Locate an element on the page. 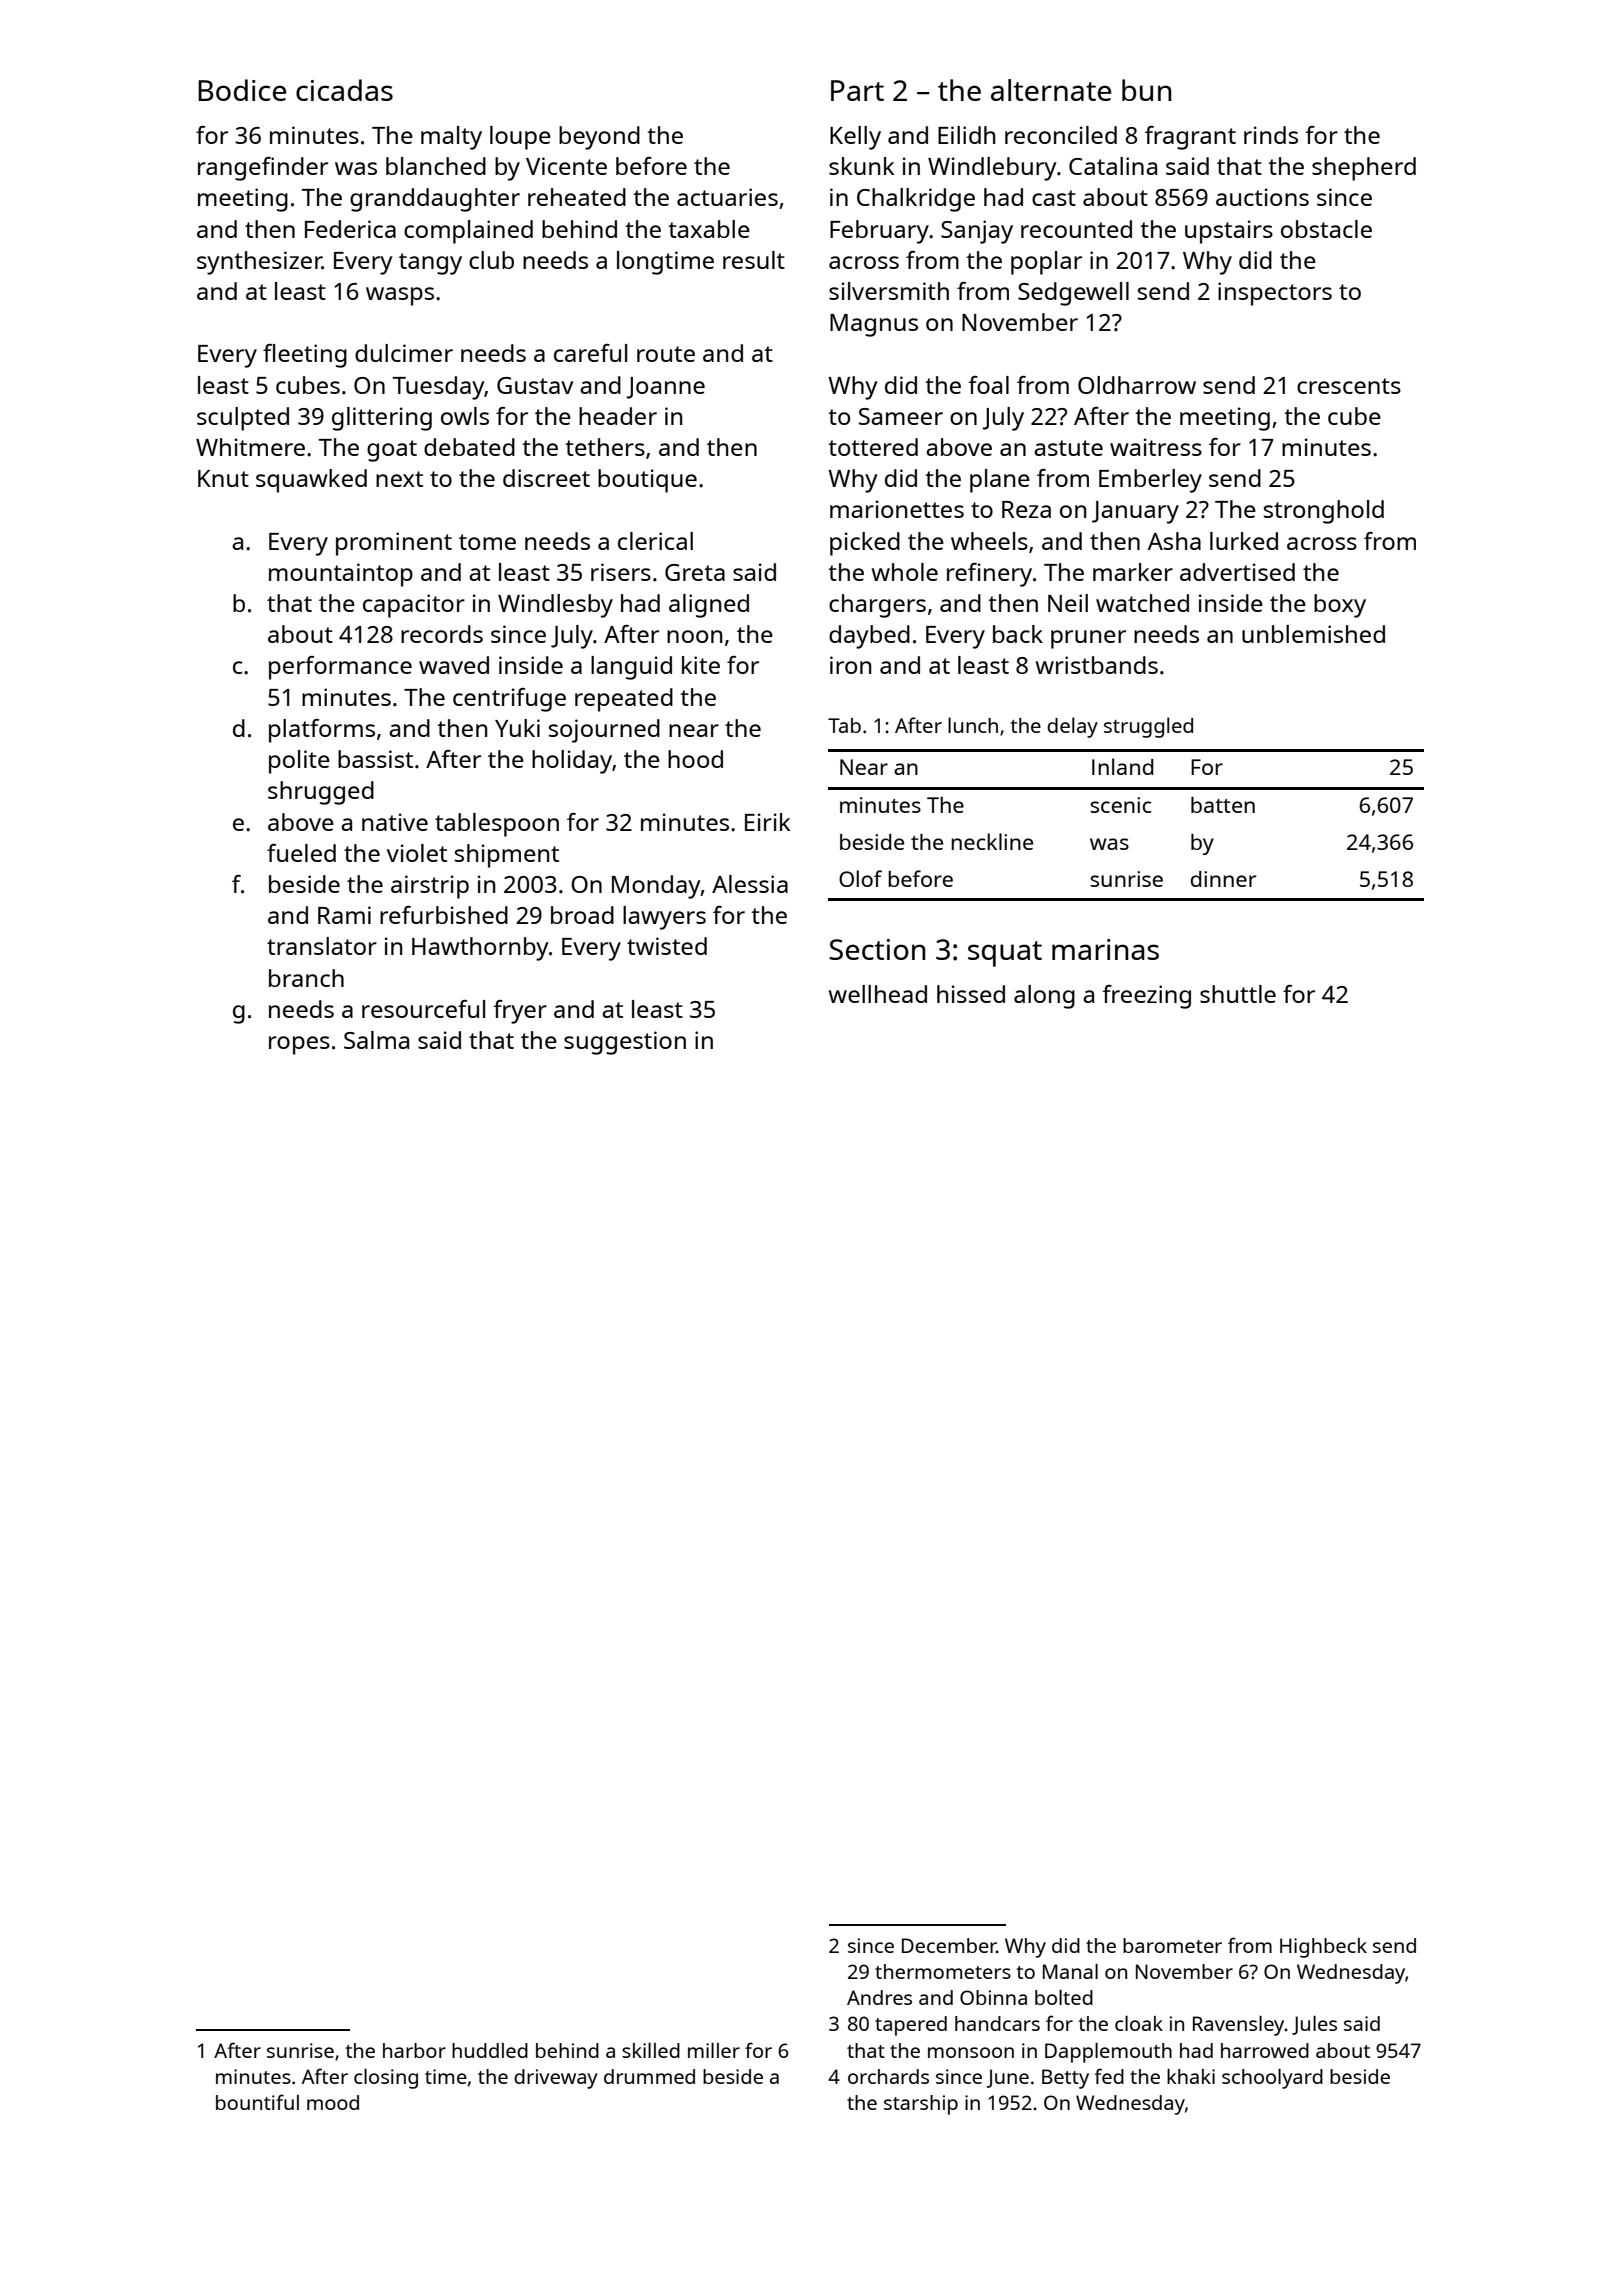 The image size is (1620, 2292). suggestion is located at coordinates (625, 1043).
